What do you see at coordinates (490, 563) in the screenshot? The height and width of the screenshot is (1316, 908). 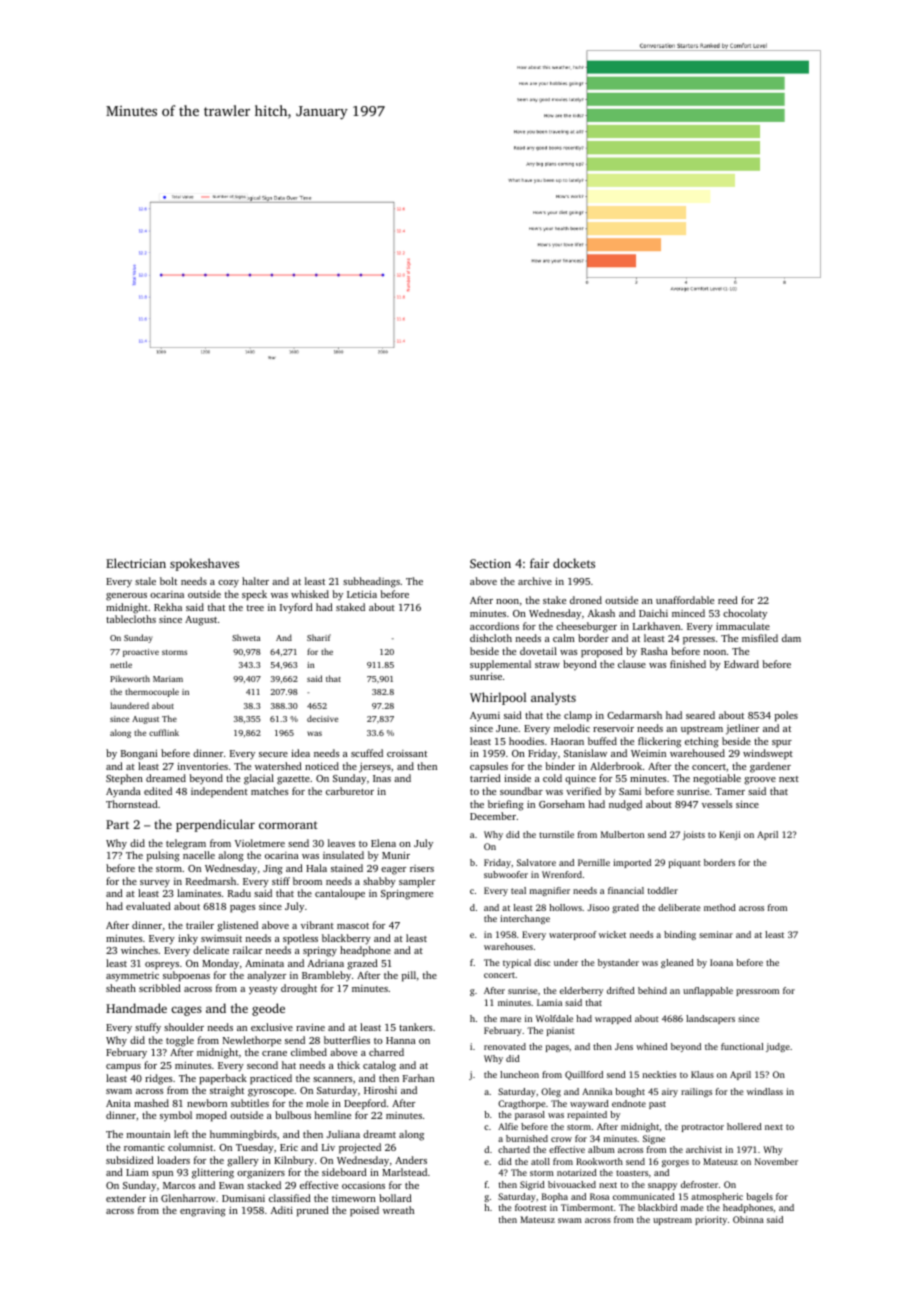 I see `Section` at bounding box center [490, 563].
